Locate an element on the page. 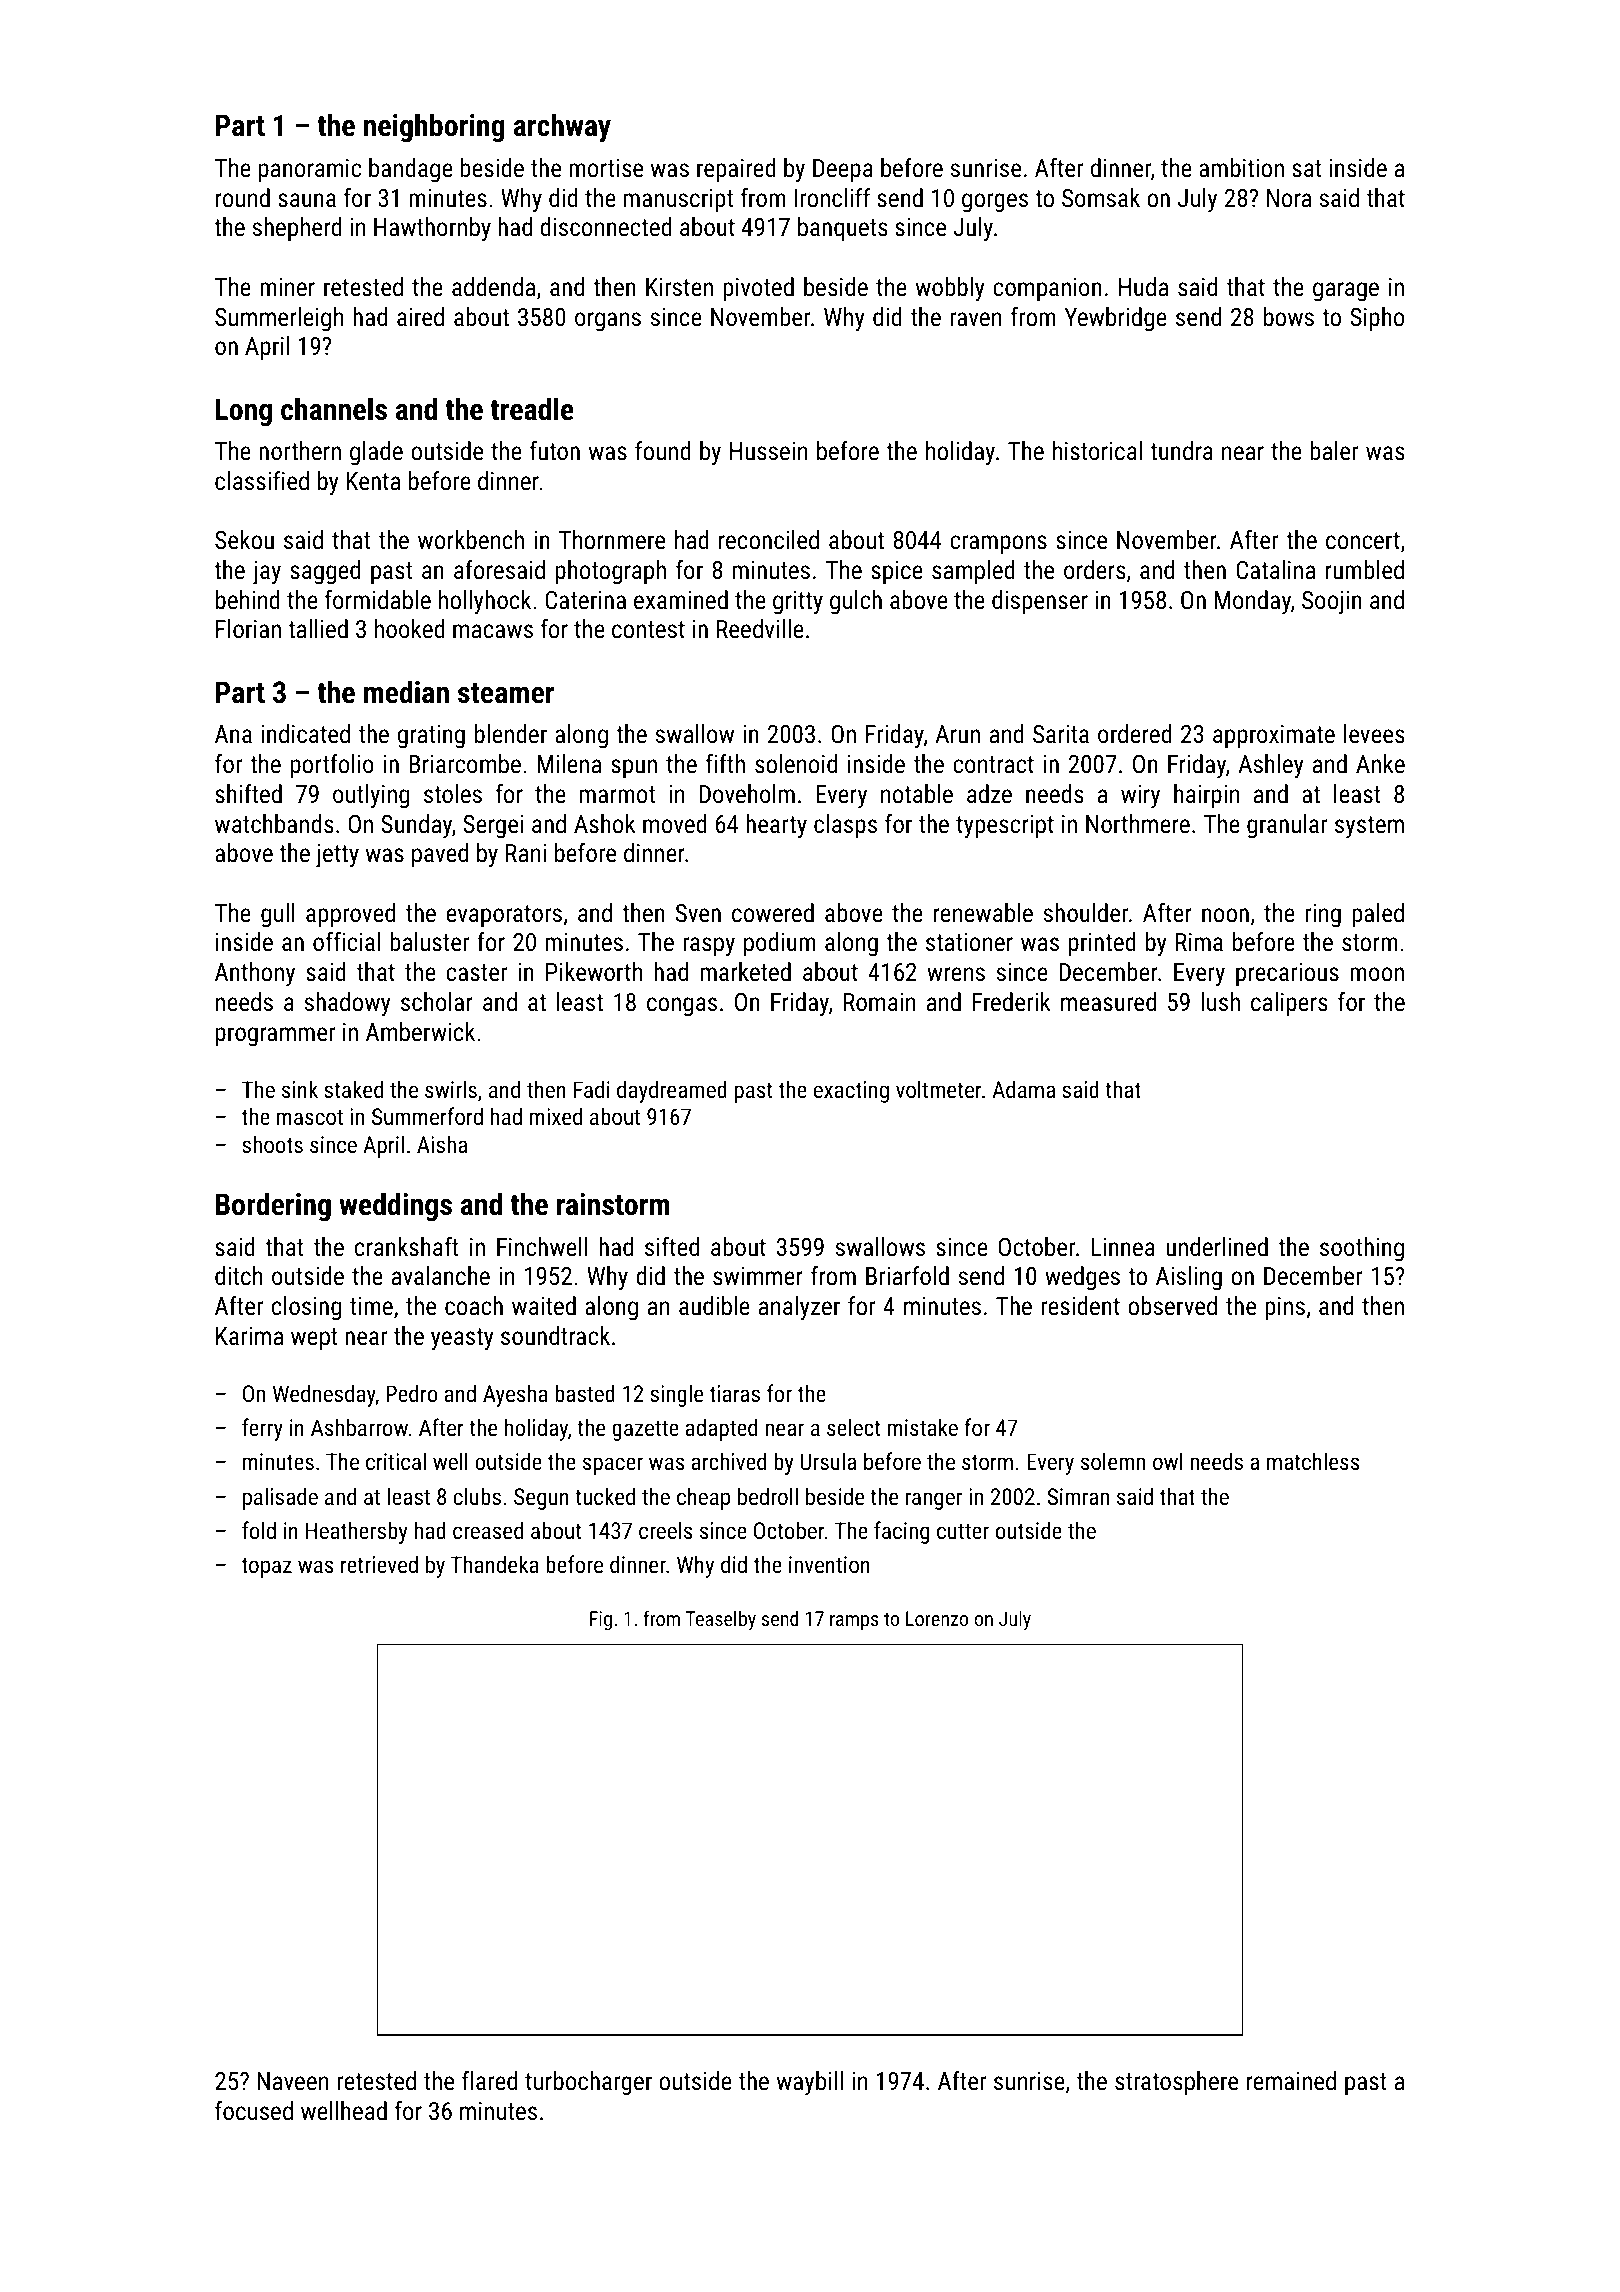 The width and height of the document is (1620, 2292). photograph is located at coordinates (611, 572).
